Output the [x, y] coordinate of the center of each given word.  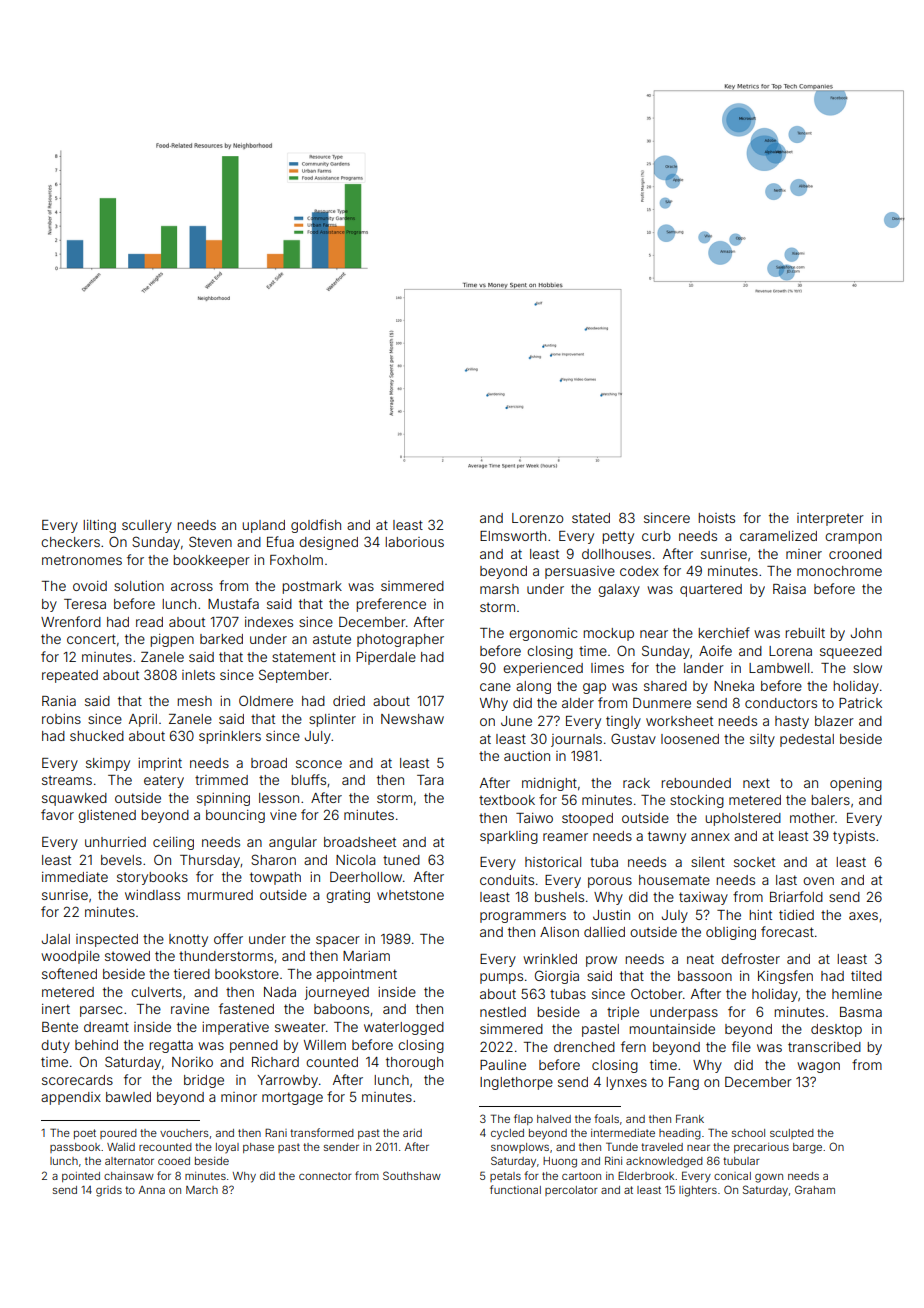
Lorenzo [538, 518]
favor [57, 814]
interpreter [830, 519]
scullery [147, 526]
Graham [815, 1189]
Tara [430, 780]
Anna [151, 1190]
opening [856, 784]
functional [515, 1189]
